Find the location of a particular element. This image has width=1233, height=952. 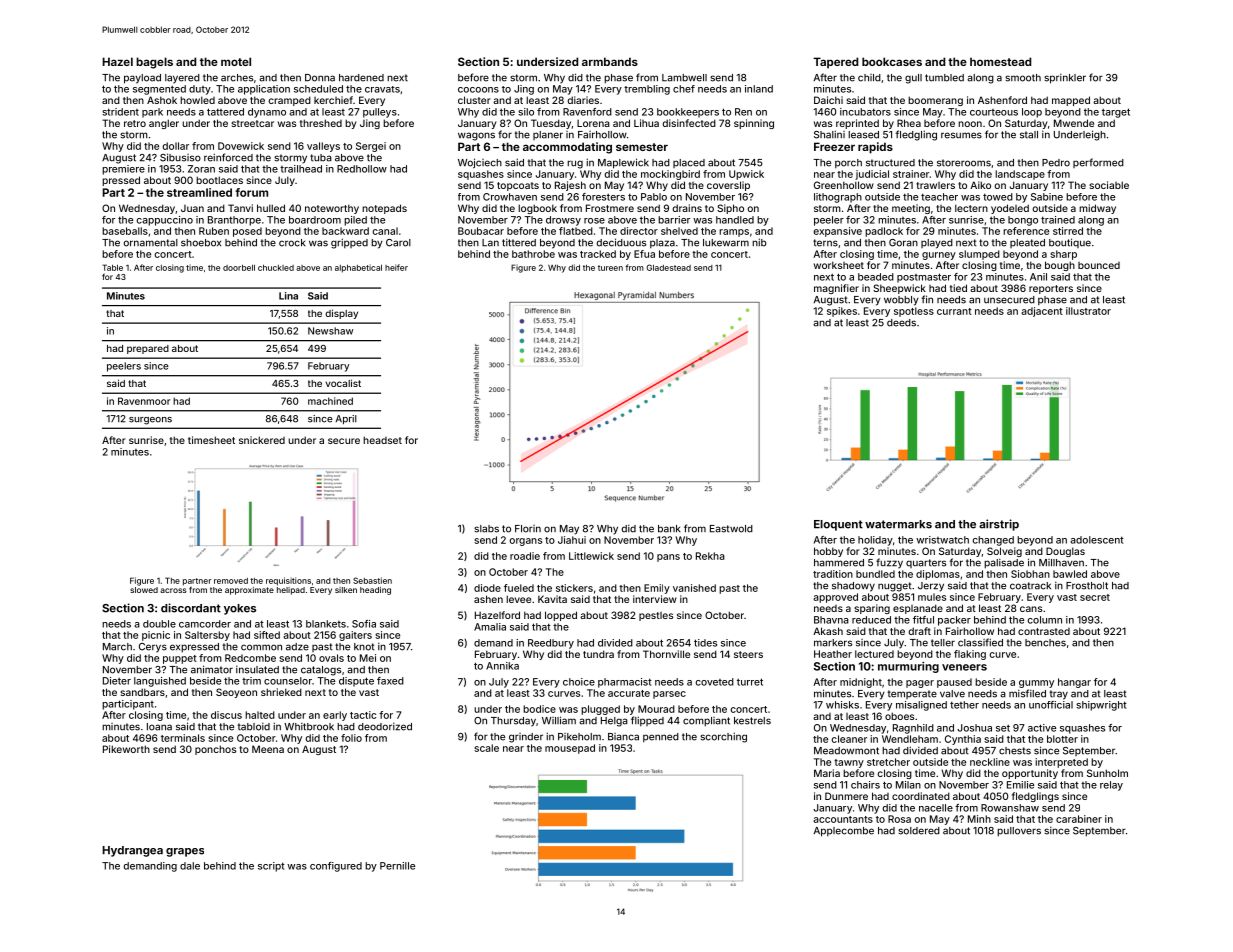

Applecombe is located at coordinates (844, 832).
